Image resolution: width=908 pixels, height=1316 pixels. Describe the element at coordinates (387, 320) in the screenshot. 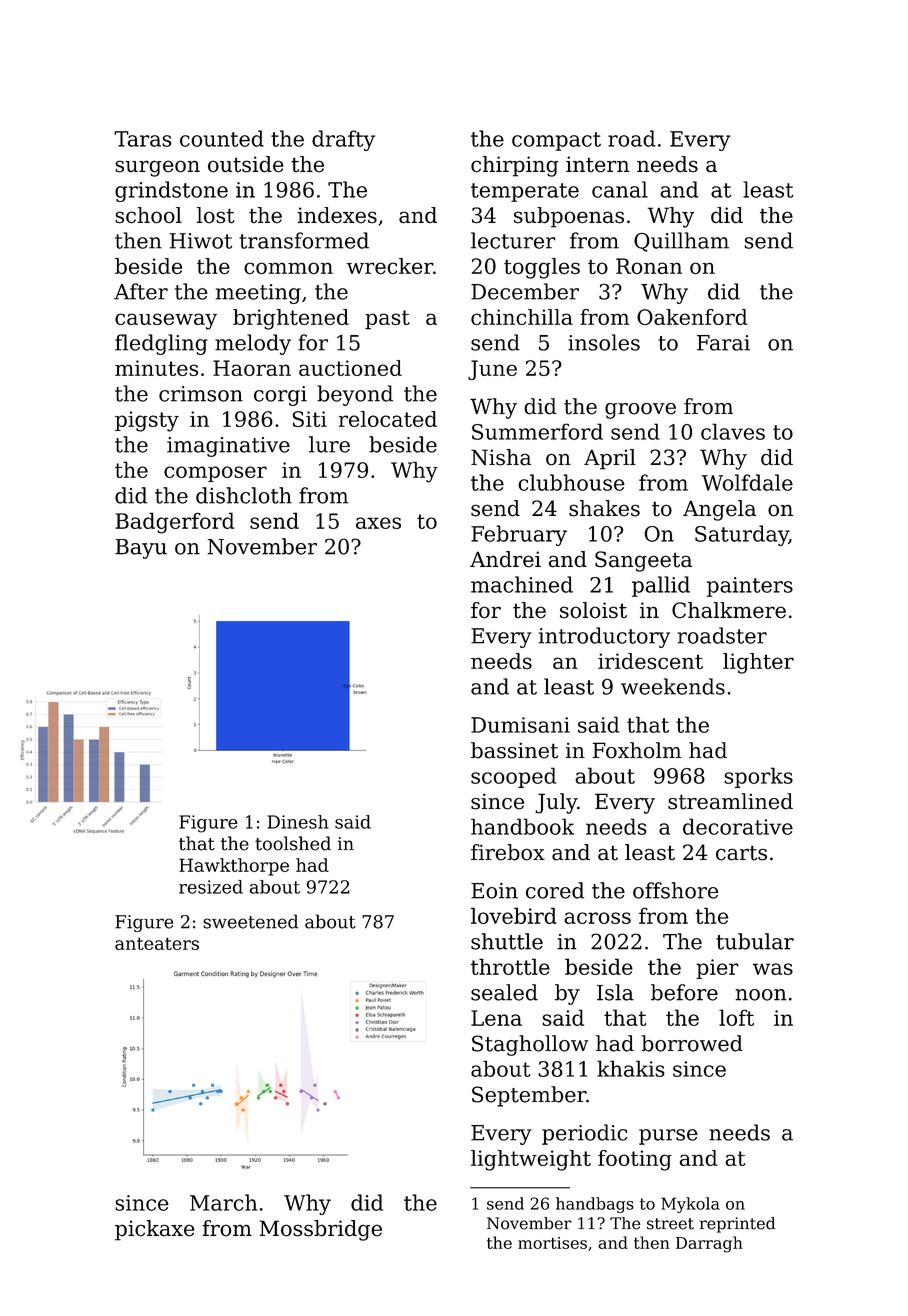

I see `past` at that location.
